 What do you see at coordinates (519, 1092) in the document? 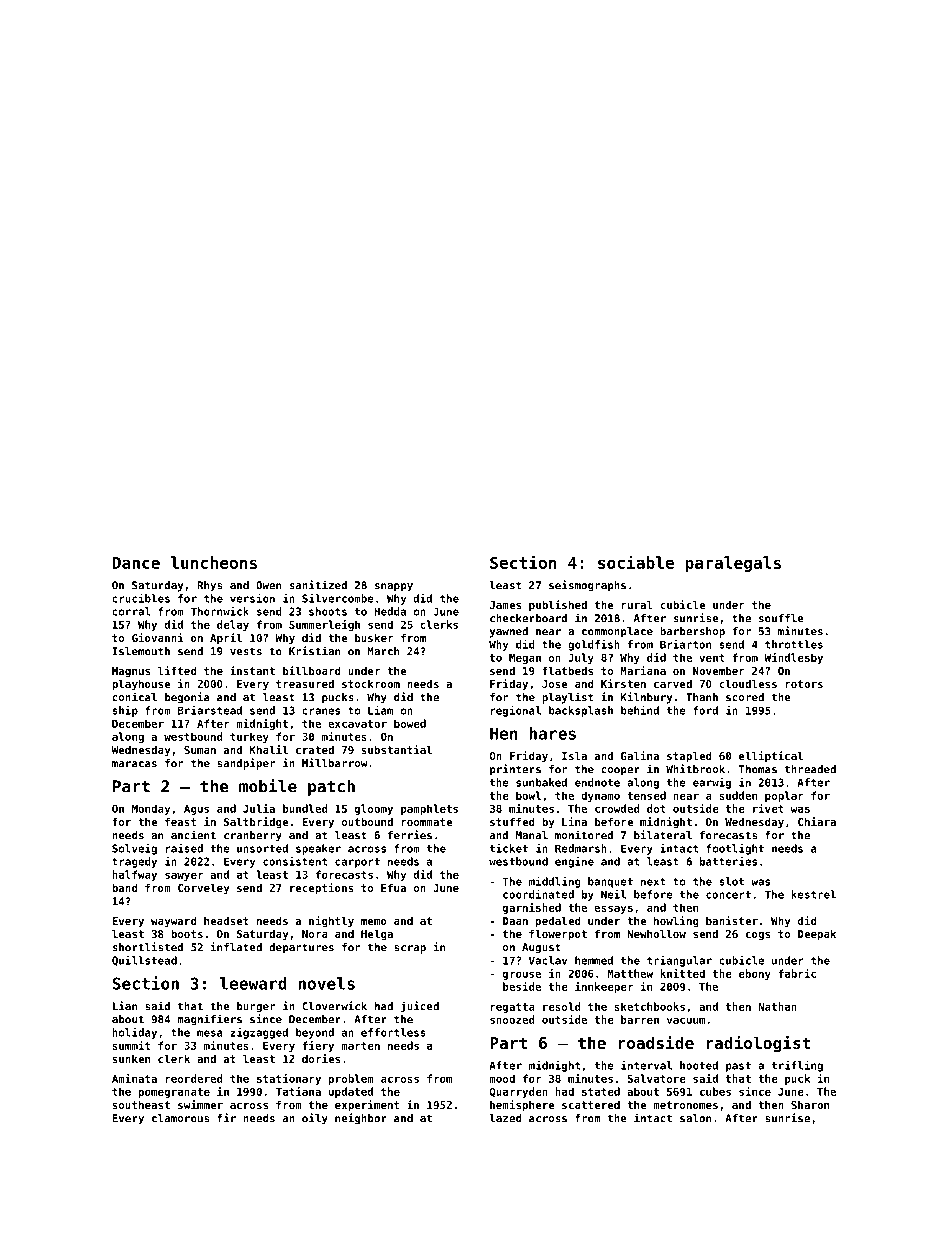
I see `Quarryden` at bounding box center [519, 1092].
